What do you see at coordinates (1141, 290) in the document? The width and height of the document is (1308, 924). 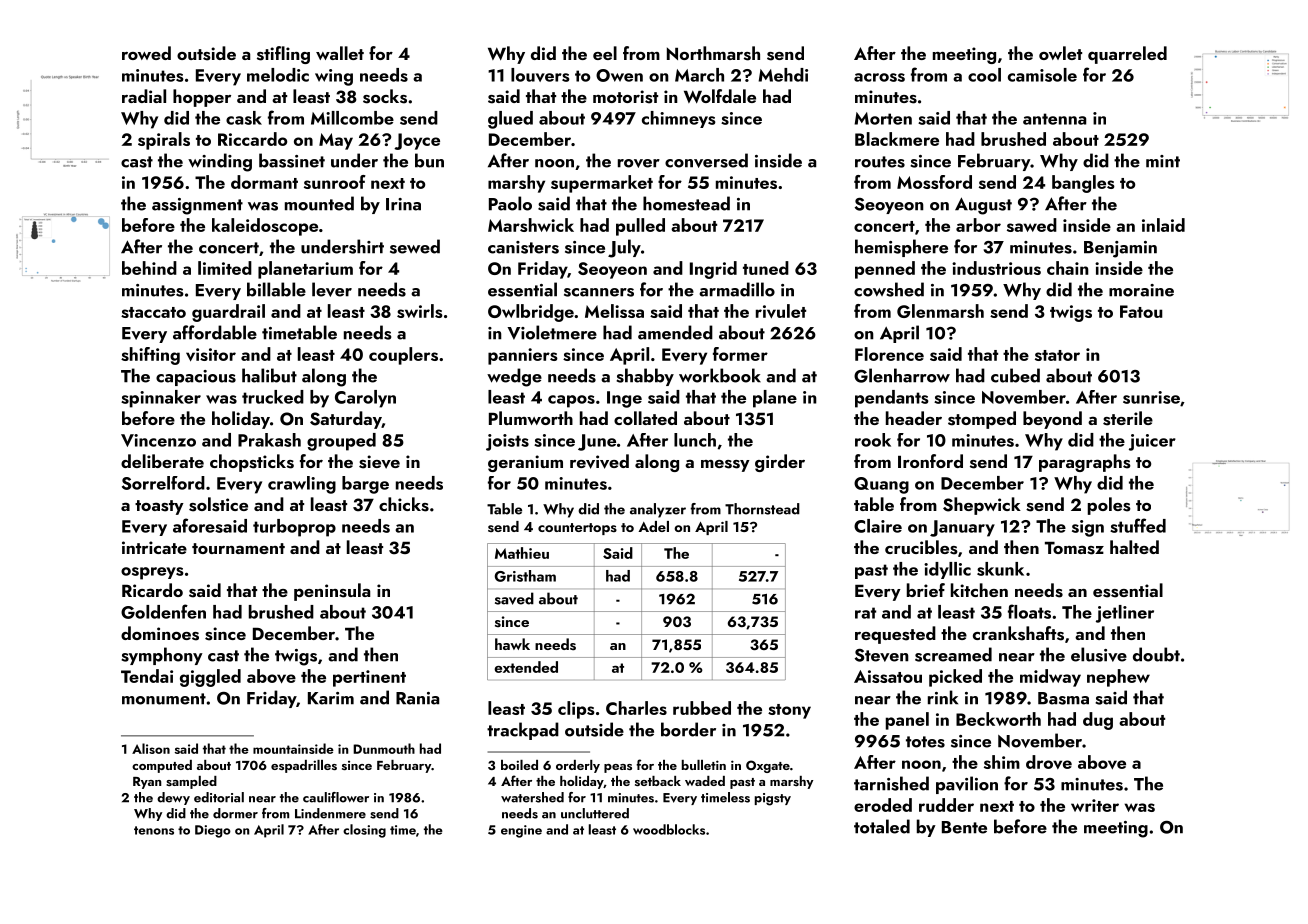 I see `moraine` at bounding box center [1141, 290].
